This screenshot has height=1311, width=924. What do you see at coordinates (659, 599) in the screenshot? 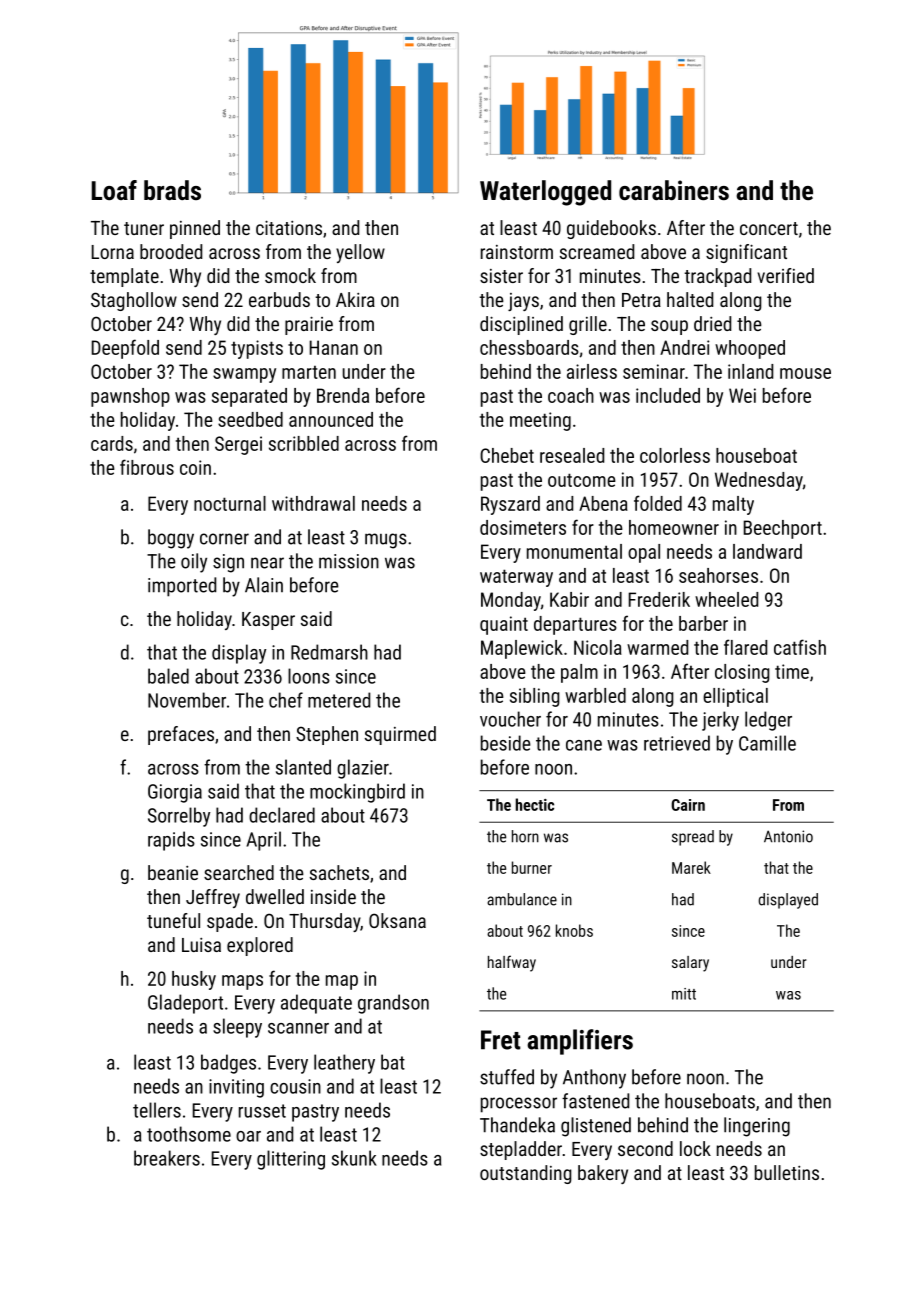
I see `Frederik` at bounding box center [659, 599].
